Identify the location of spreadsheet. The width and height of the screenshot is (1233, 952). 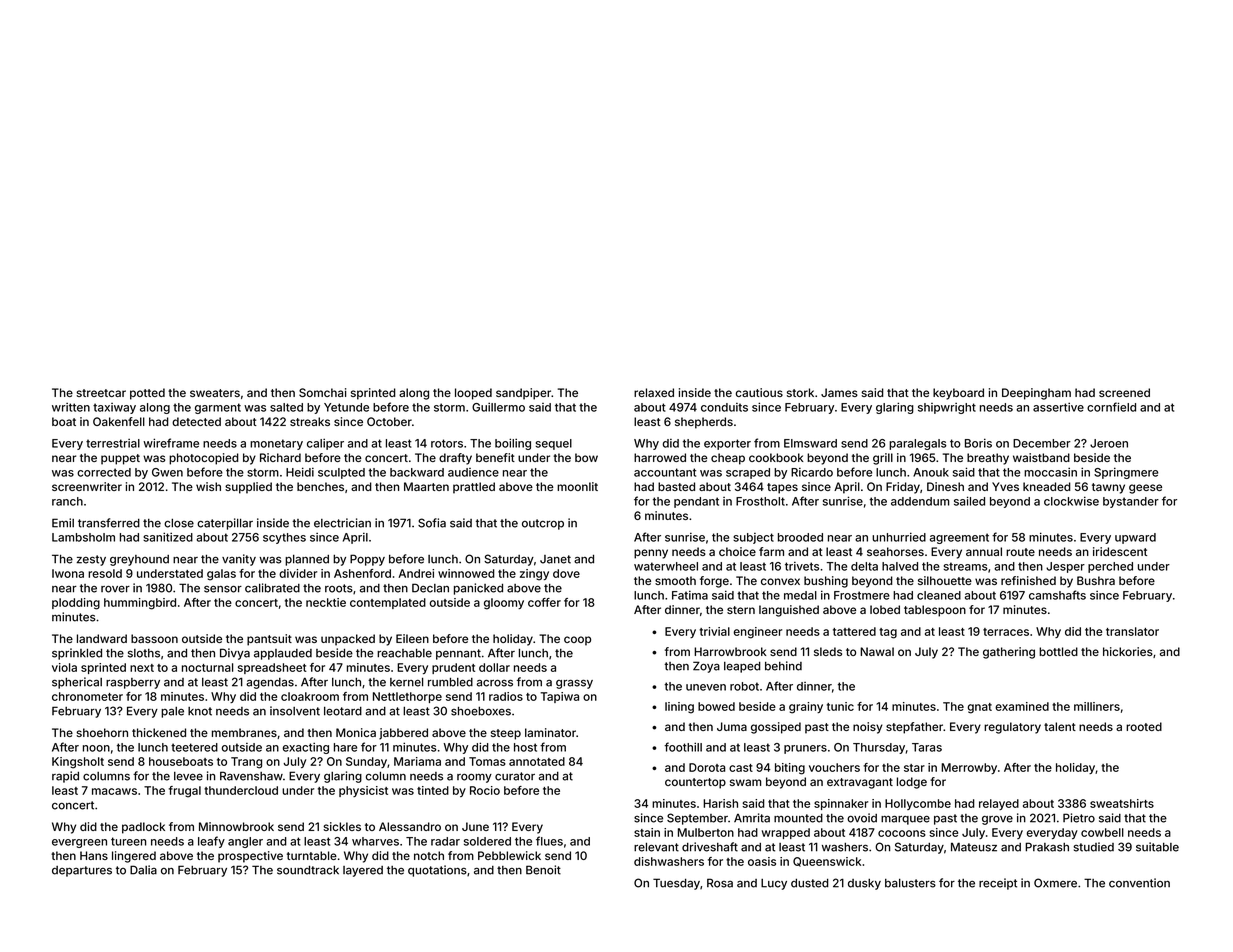
(272, 668).
